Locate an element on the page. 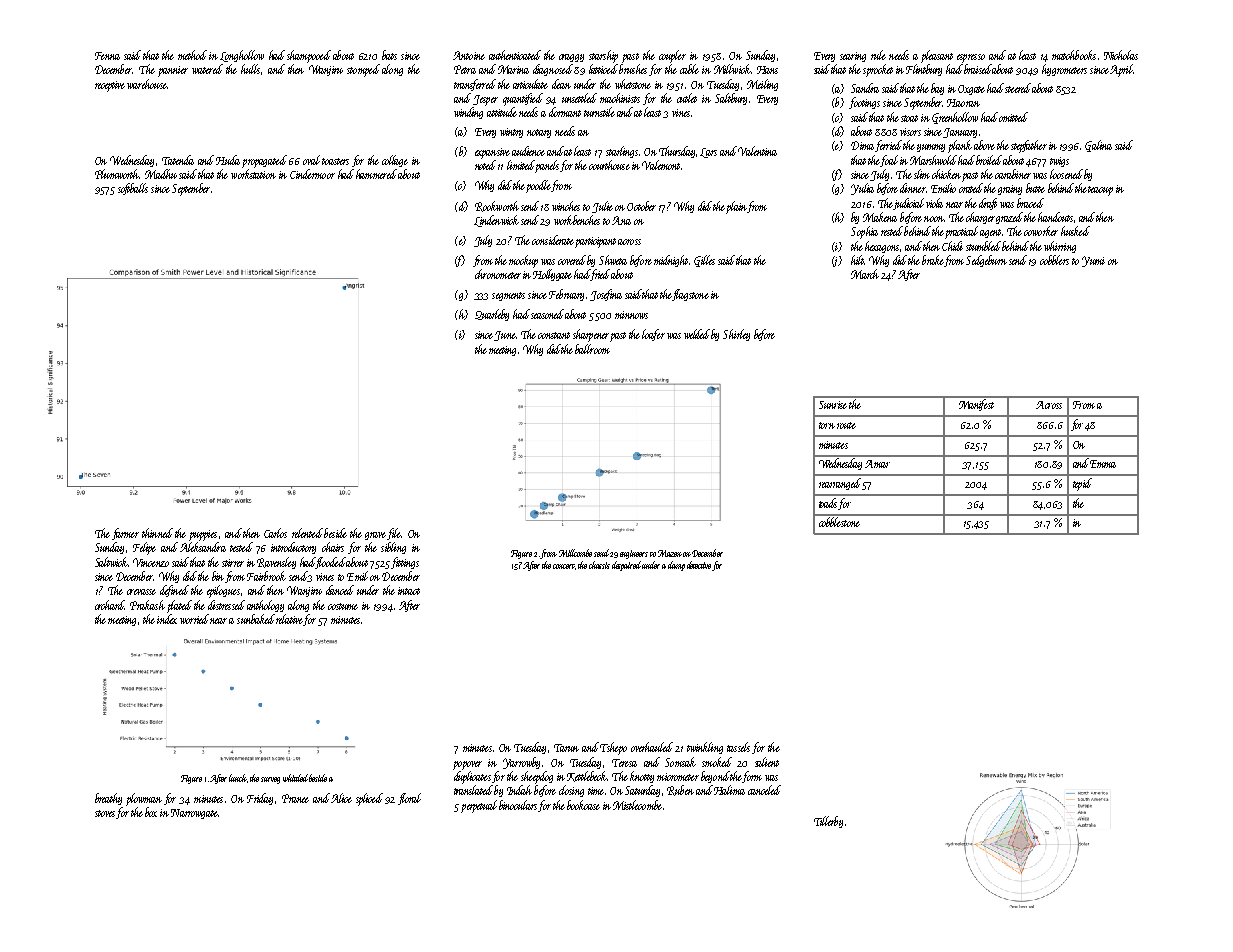  Hans is located at coordinates (767, 70).
